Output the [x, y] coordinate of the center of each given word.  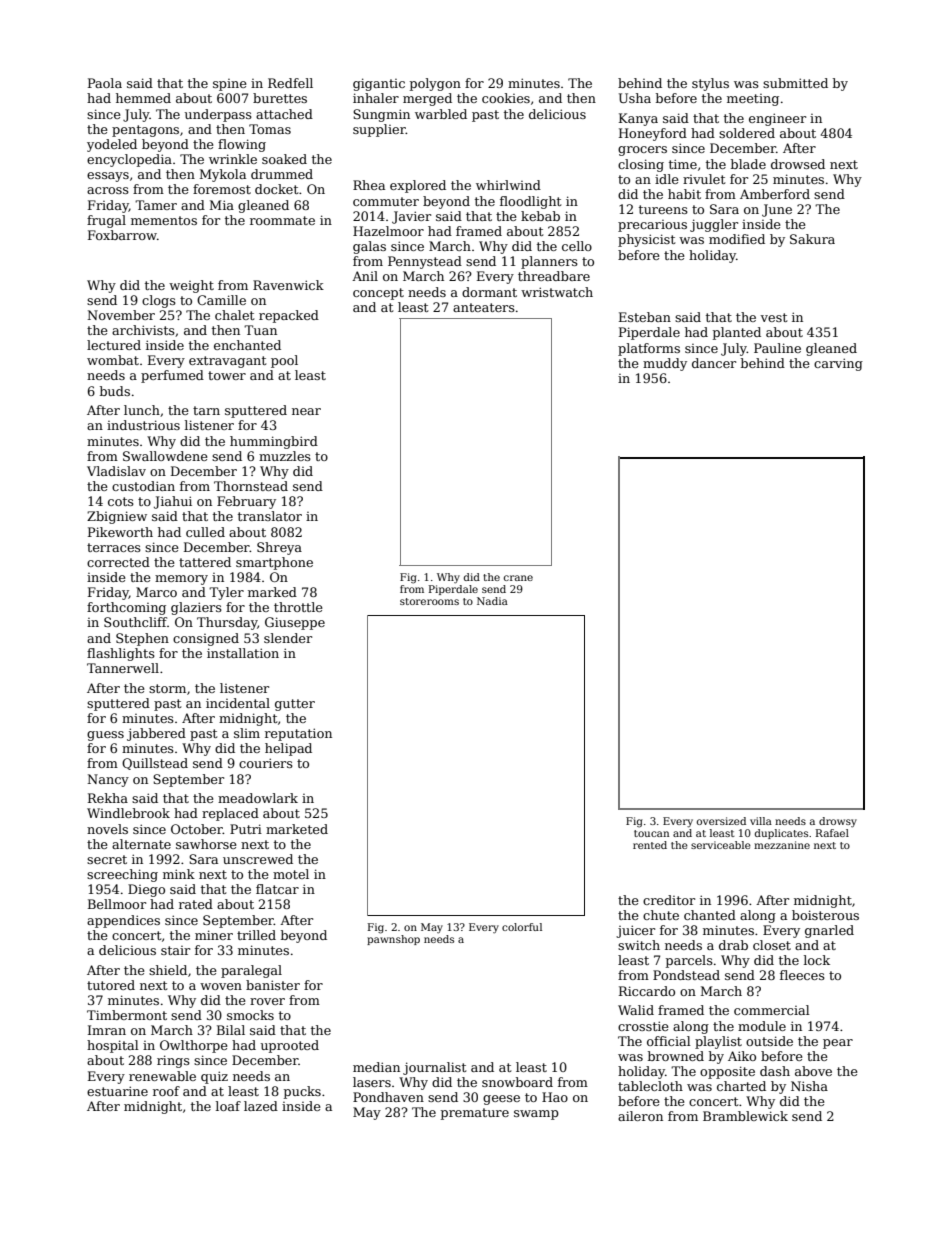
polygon [435, 84]
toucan [651, 833]
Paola [105, 83]
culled [205, 532]
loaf [228, 1106]
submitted [795, 83]
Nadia [492, 601]
